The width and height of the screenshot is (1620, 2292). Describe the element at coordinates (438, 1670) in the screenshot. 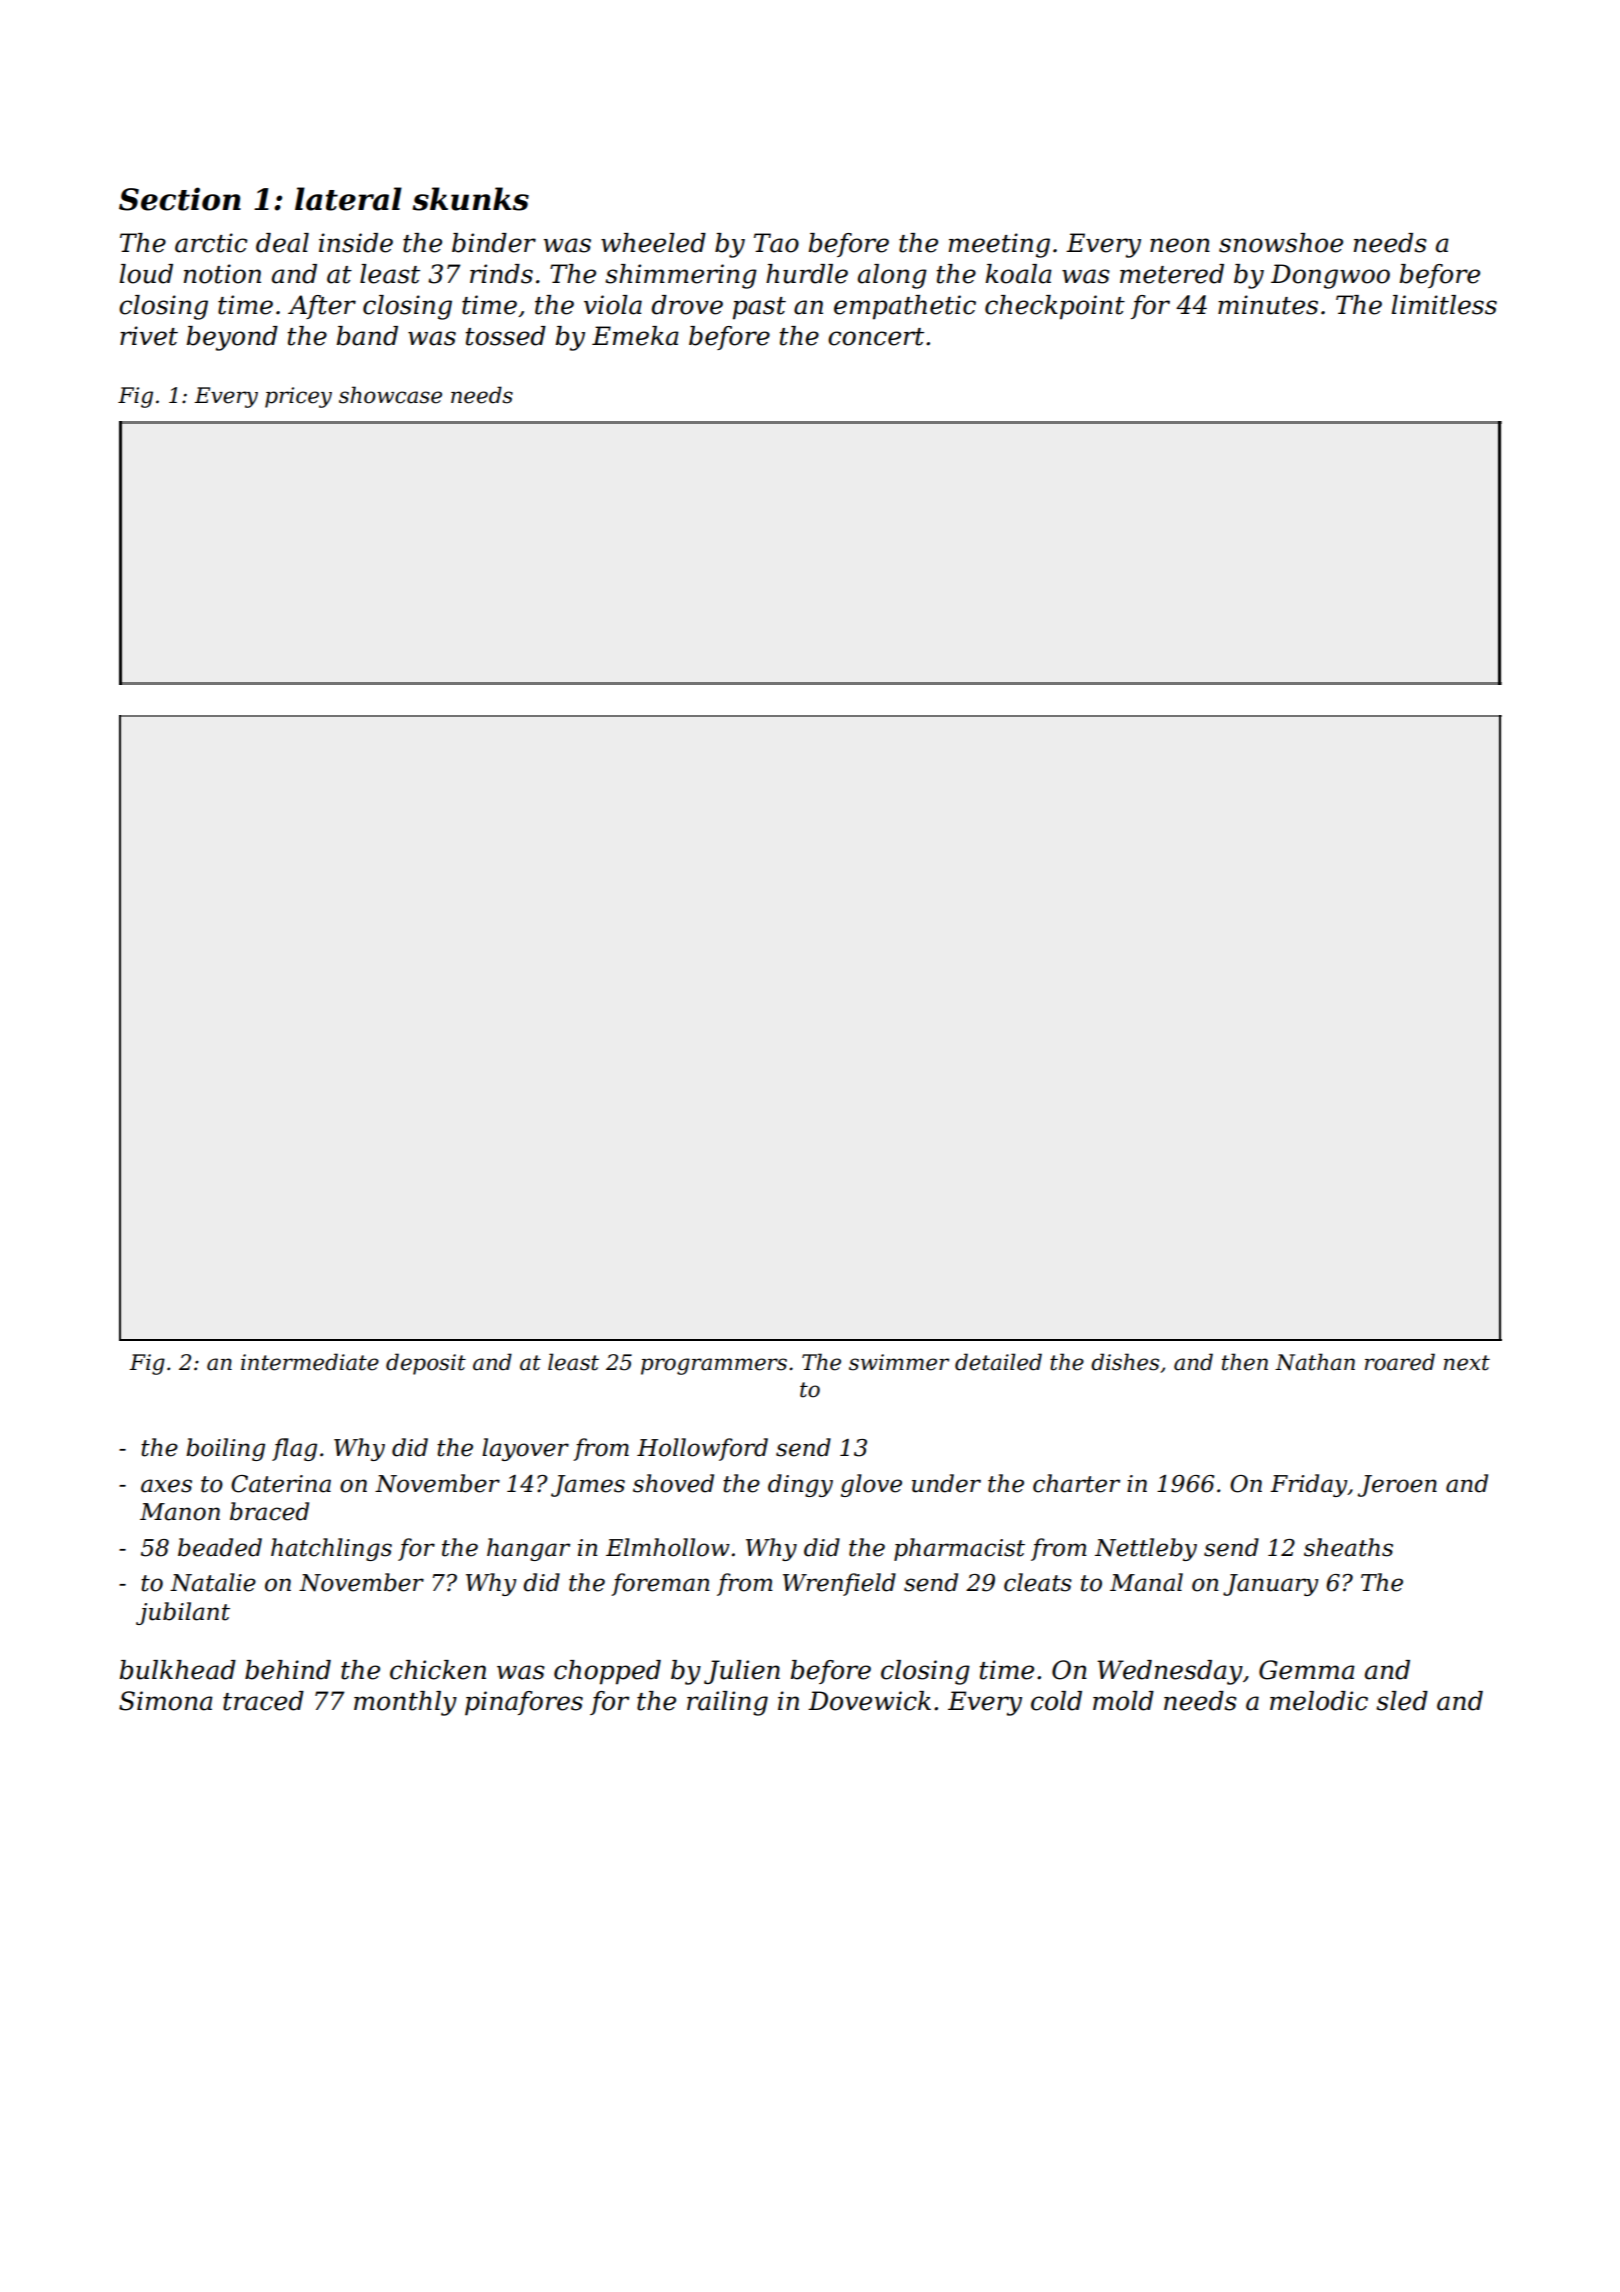

I see `chicken` at that location.
